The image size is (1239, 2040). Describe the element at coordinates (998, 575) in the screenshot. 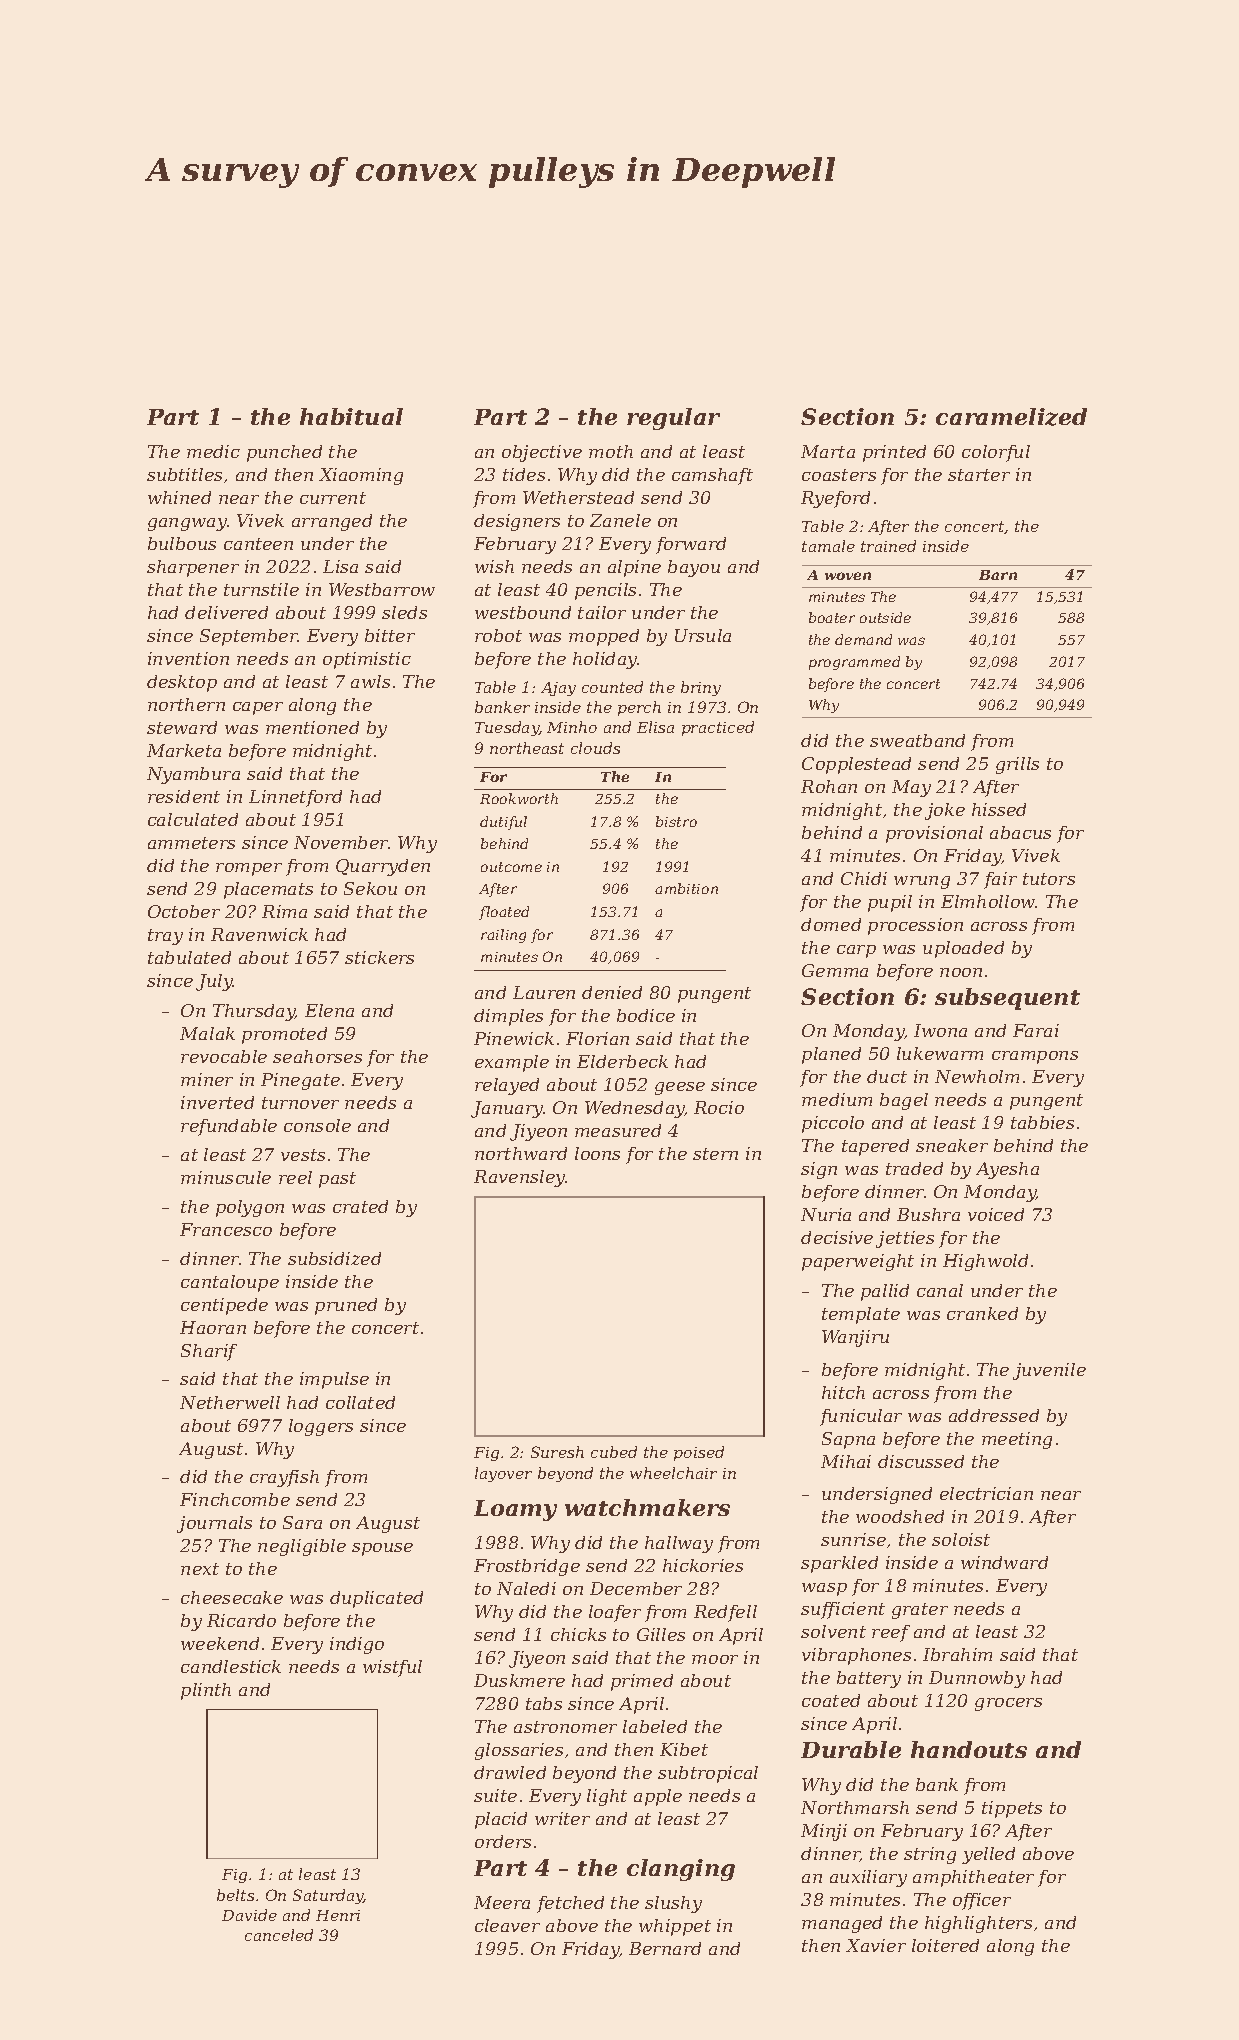

I see `Barn` at that location.
